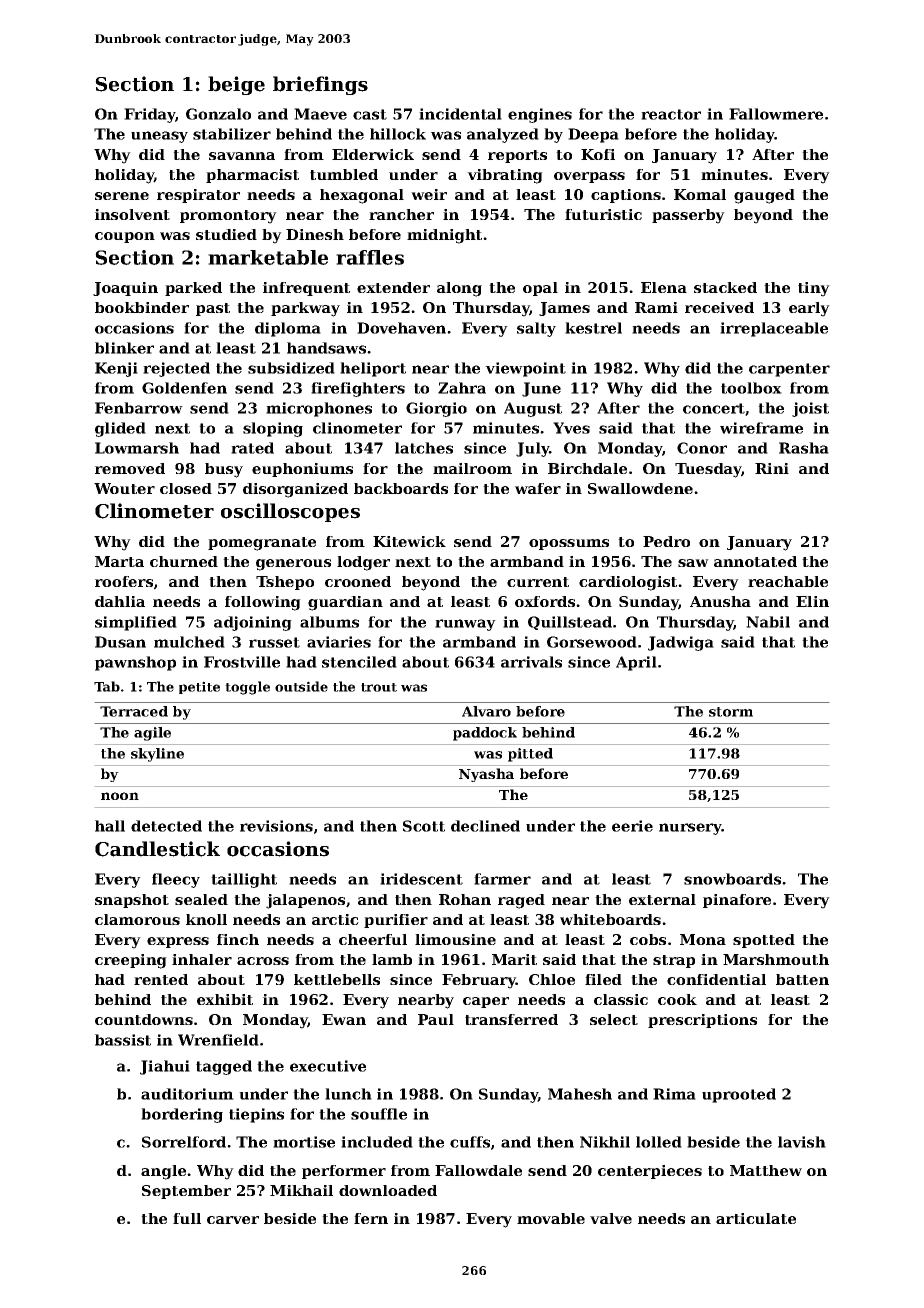 Image resolution: width=924 pixels, height=1308 pixels. I want to click on respirator, so click(198, 196).
